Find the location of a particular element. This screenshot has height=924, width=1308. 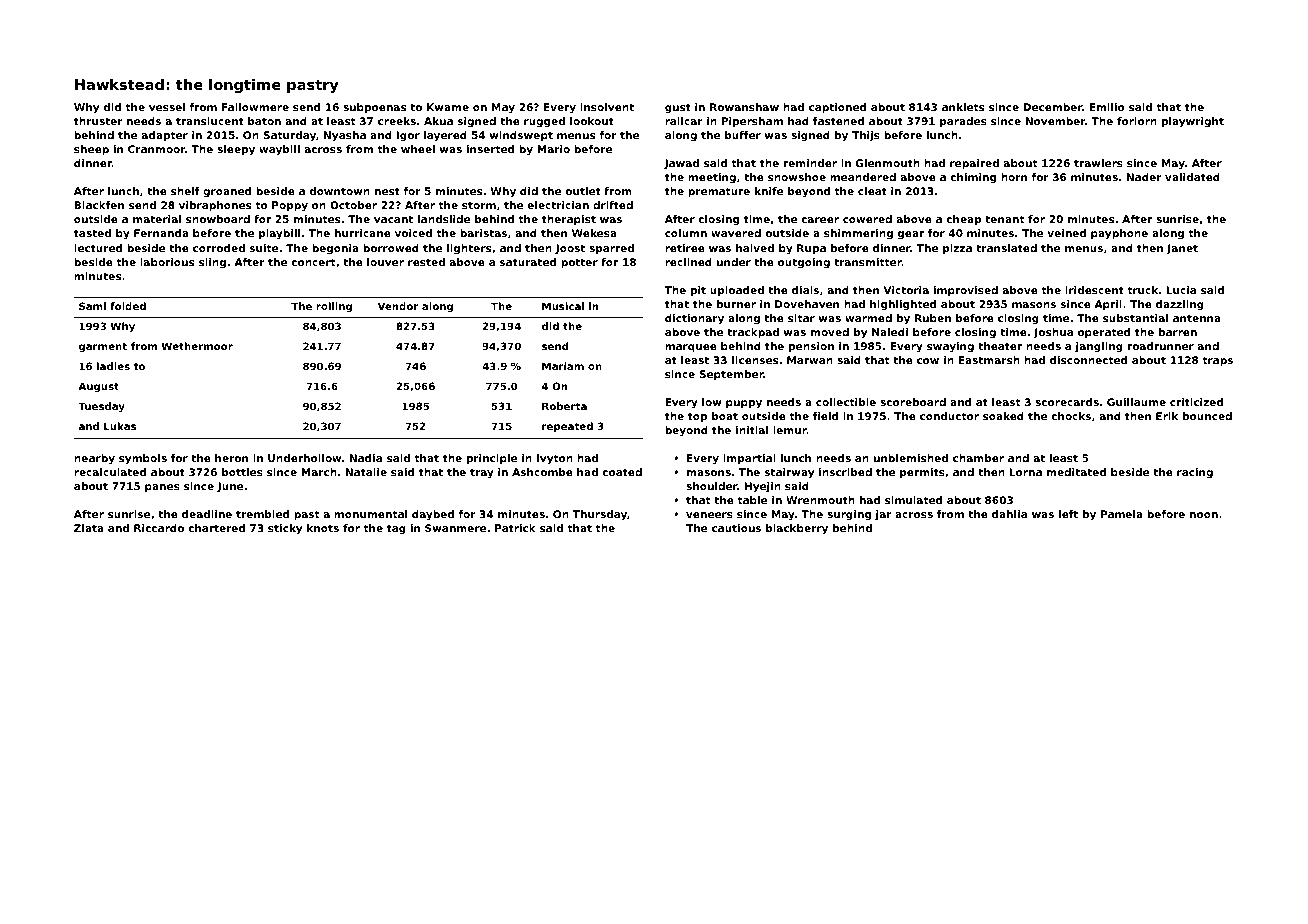

trawlers is located at coordinates (1098, 163).
